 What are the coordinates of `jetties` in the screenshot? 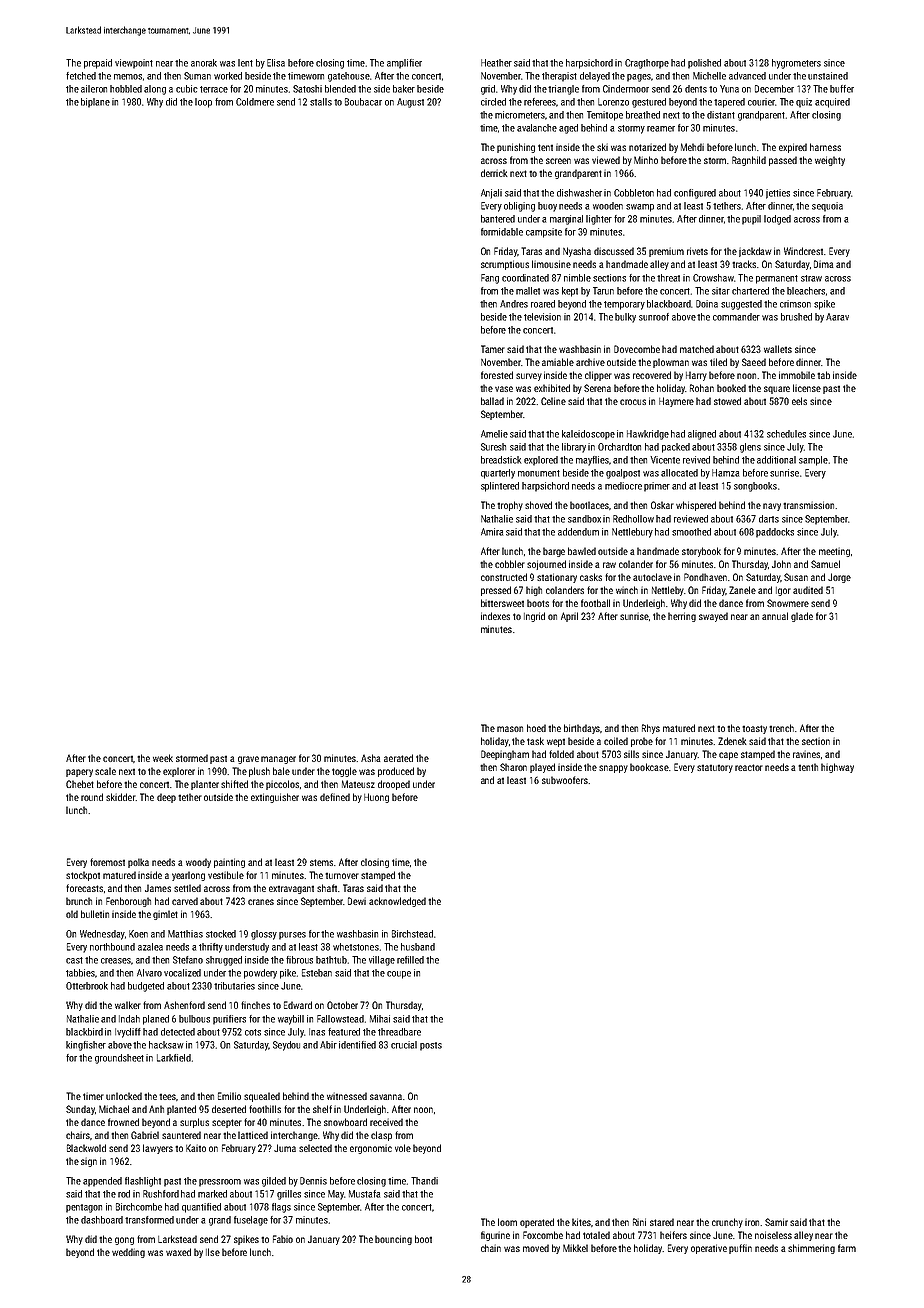 It's located at (778, 194).
